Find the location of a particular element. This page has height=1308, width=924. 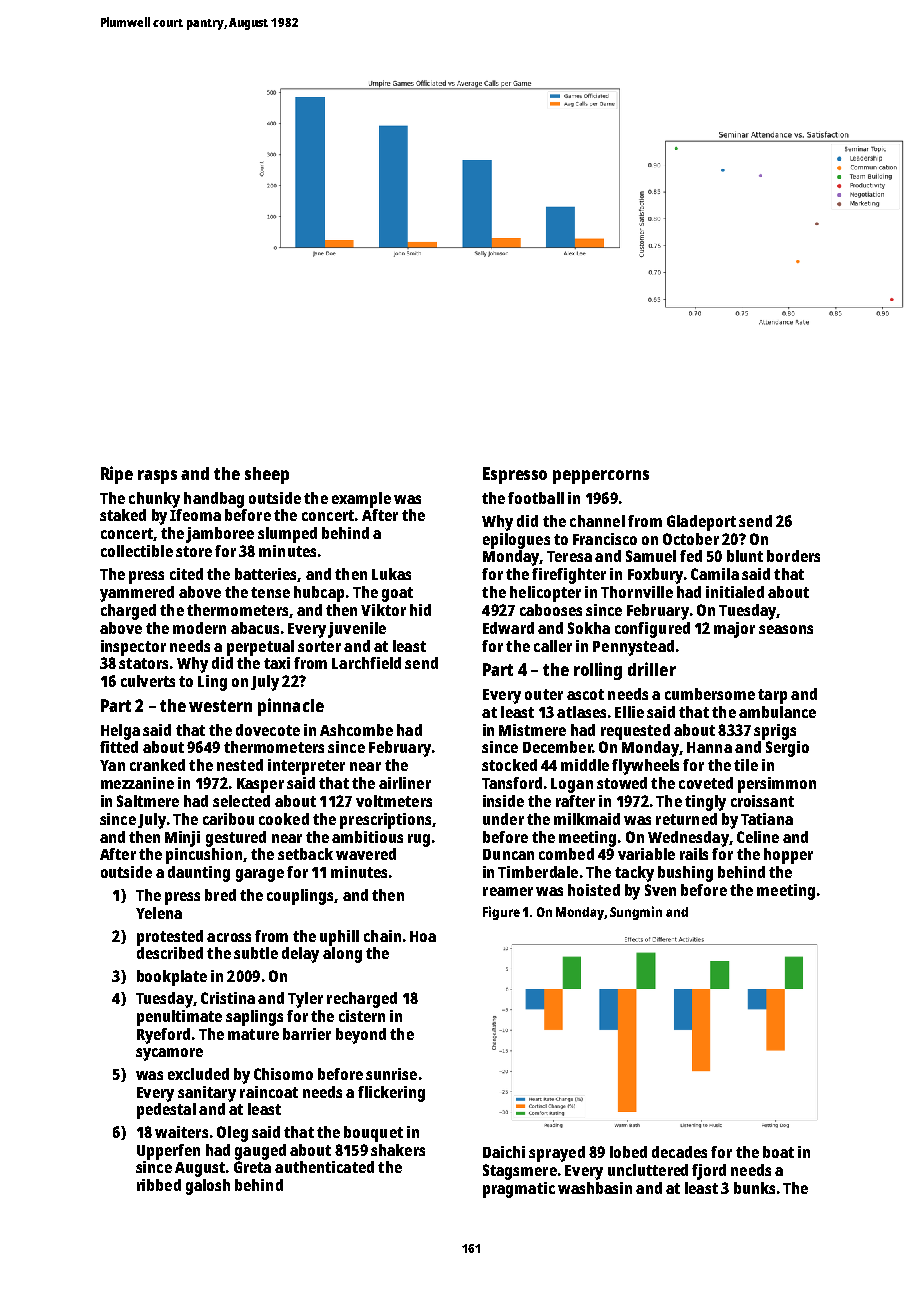

described is located at coordinates (170, 953).
